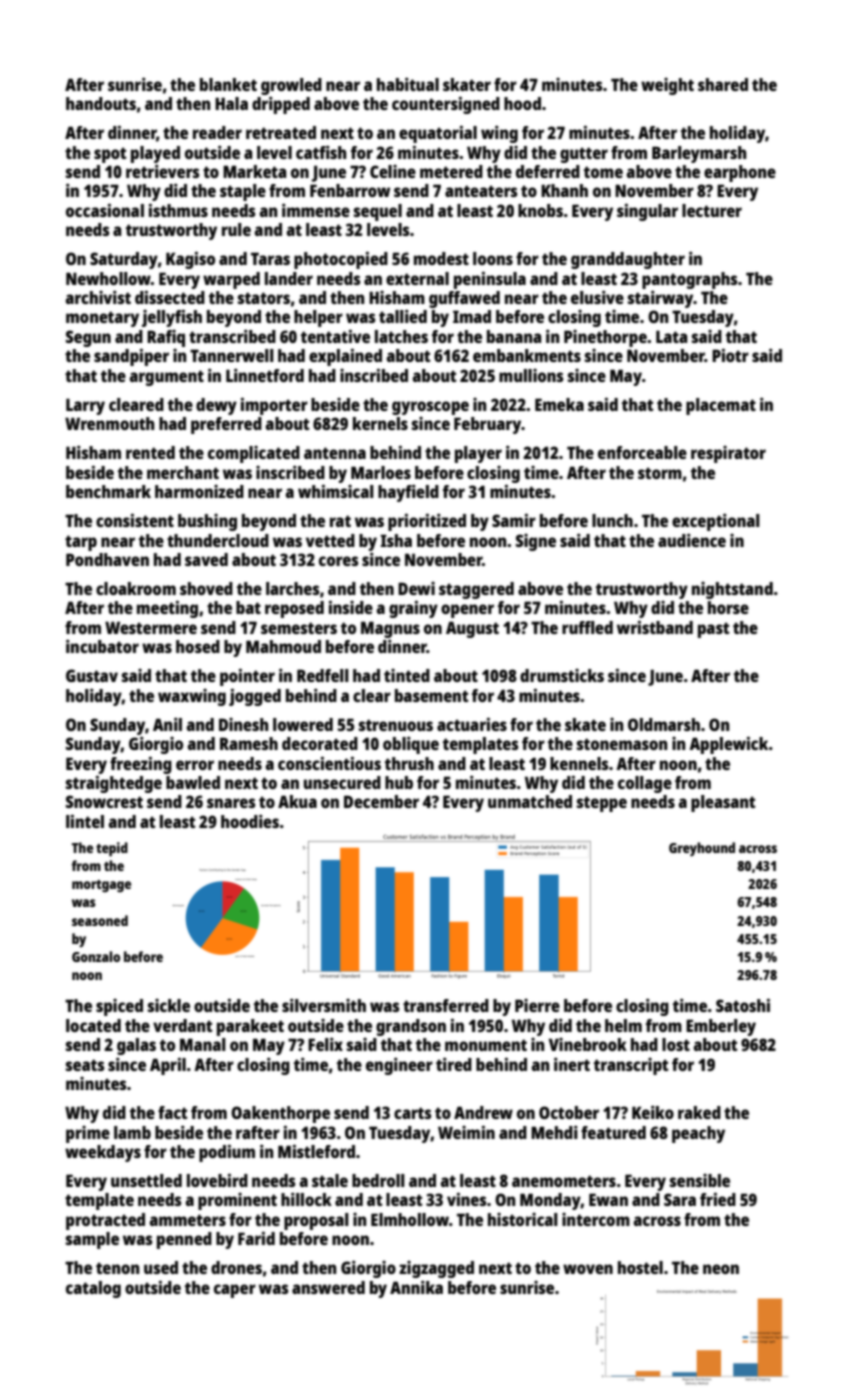 The width and height of the screenshot is (849, 1400). I want to click on growled, so click(291, 86).
